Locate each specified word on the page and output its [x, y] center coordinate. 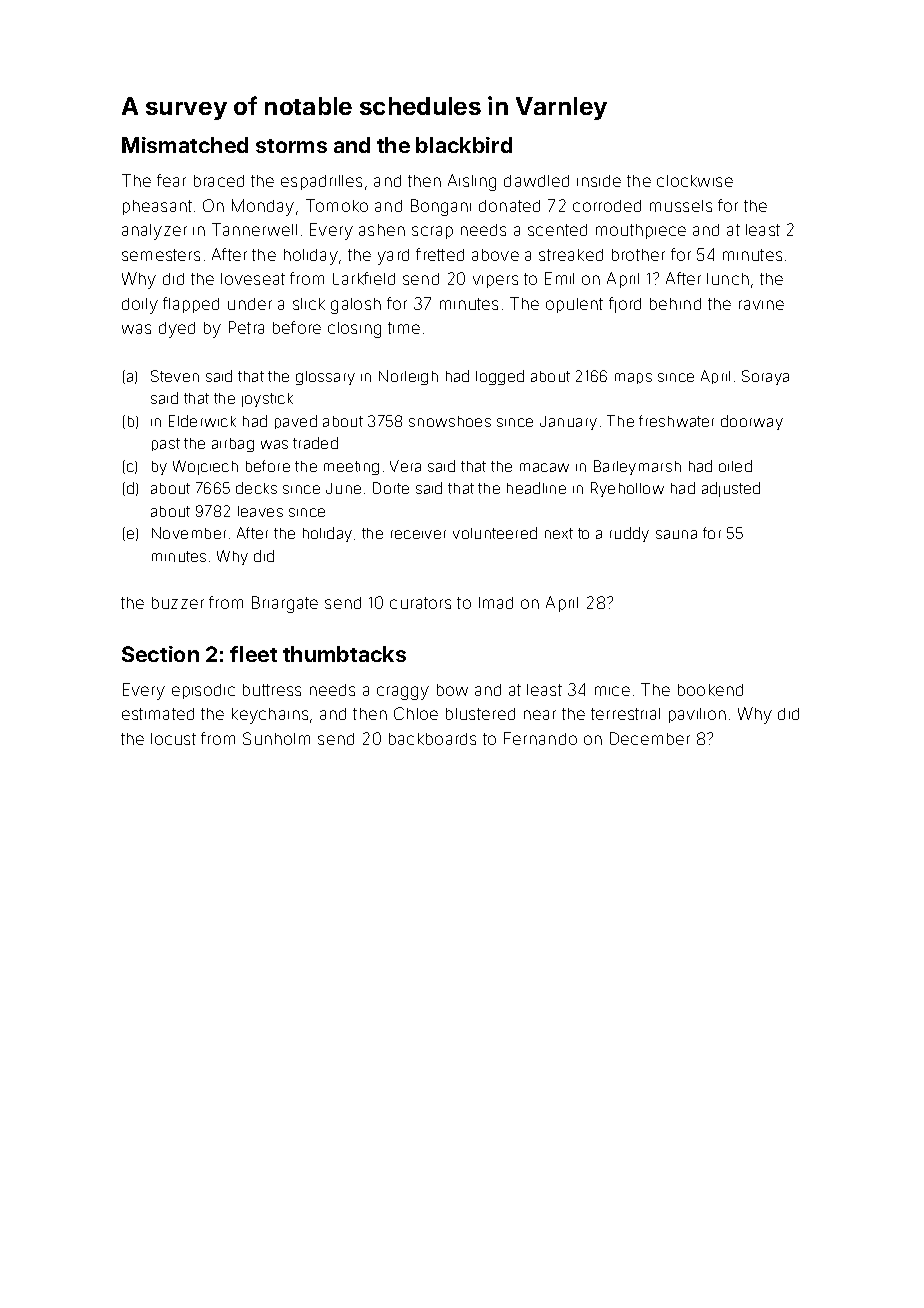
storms [291, 146]
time [404, 328]
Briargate [285, 604]
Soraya [765, 377]
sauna [676, 534]
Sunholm [276, 738]
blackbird [464, 145]
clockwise [695, 181]
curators [420, 603]
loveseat [253, 279]
